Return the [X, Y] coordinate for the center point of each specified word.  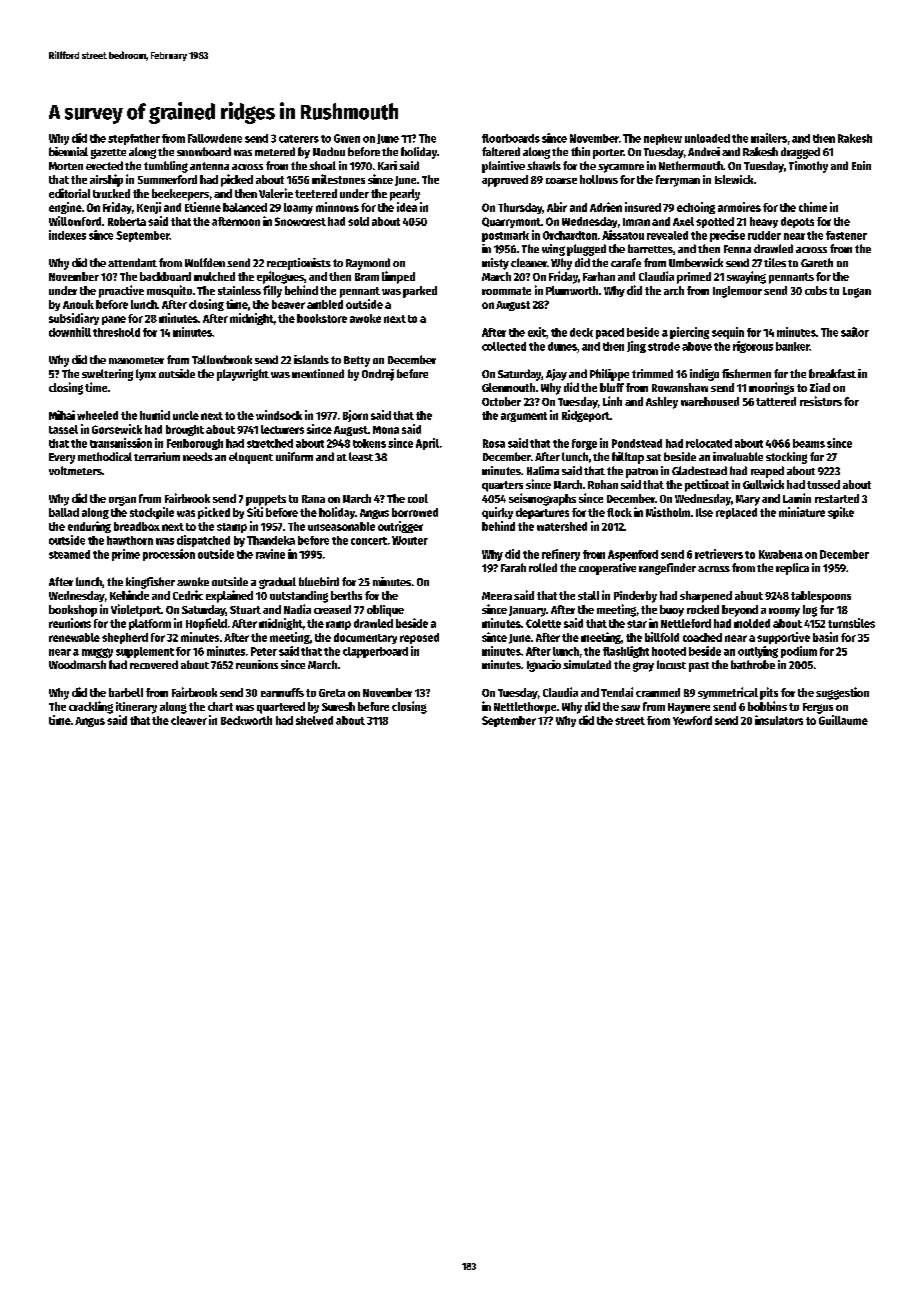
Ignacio [544, 666]
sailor [855, 332]
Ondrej [378, 375]
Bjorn [355, 416]
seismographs [542, 499]
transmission [121, 443]
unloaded [707, 138]
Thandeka [271, 540]
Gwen [347, 138]
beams [809, 443]
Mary [748, 500]
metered [275, 151]
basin [825, 637]
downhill [70, 332]
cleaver [189, 720]
